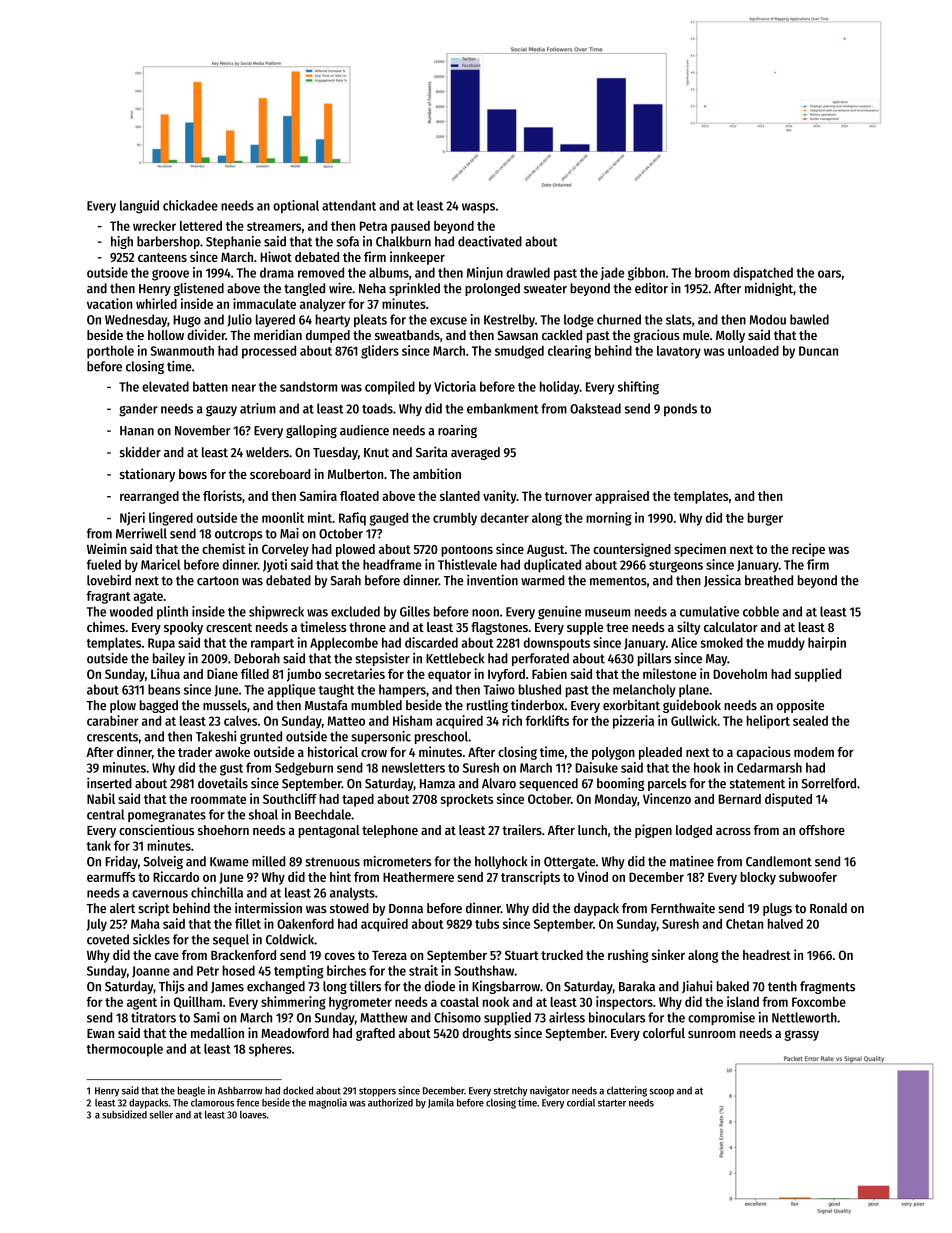  Describe the element at coordinates (478, 208) in the screenshot. I see `wasps` at that location.
